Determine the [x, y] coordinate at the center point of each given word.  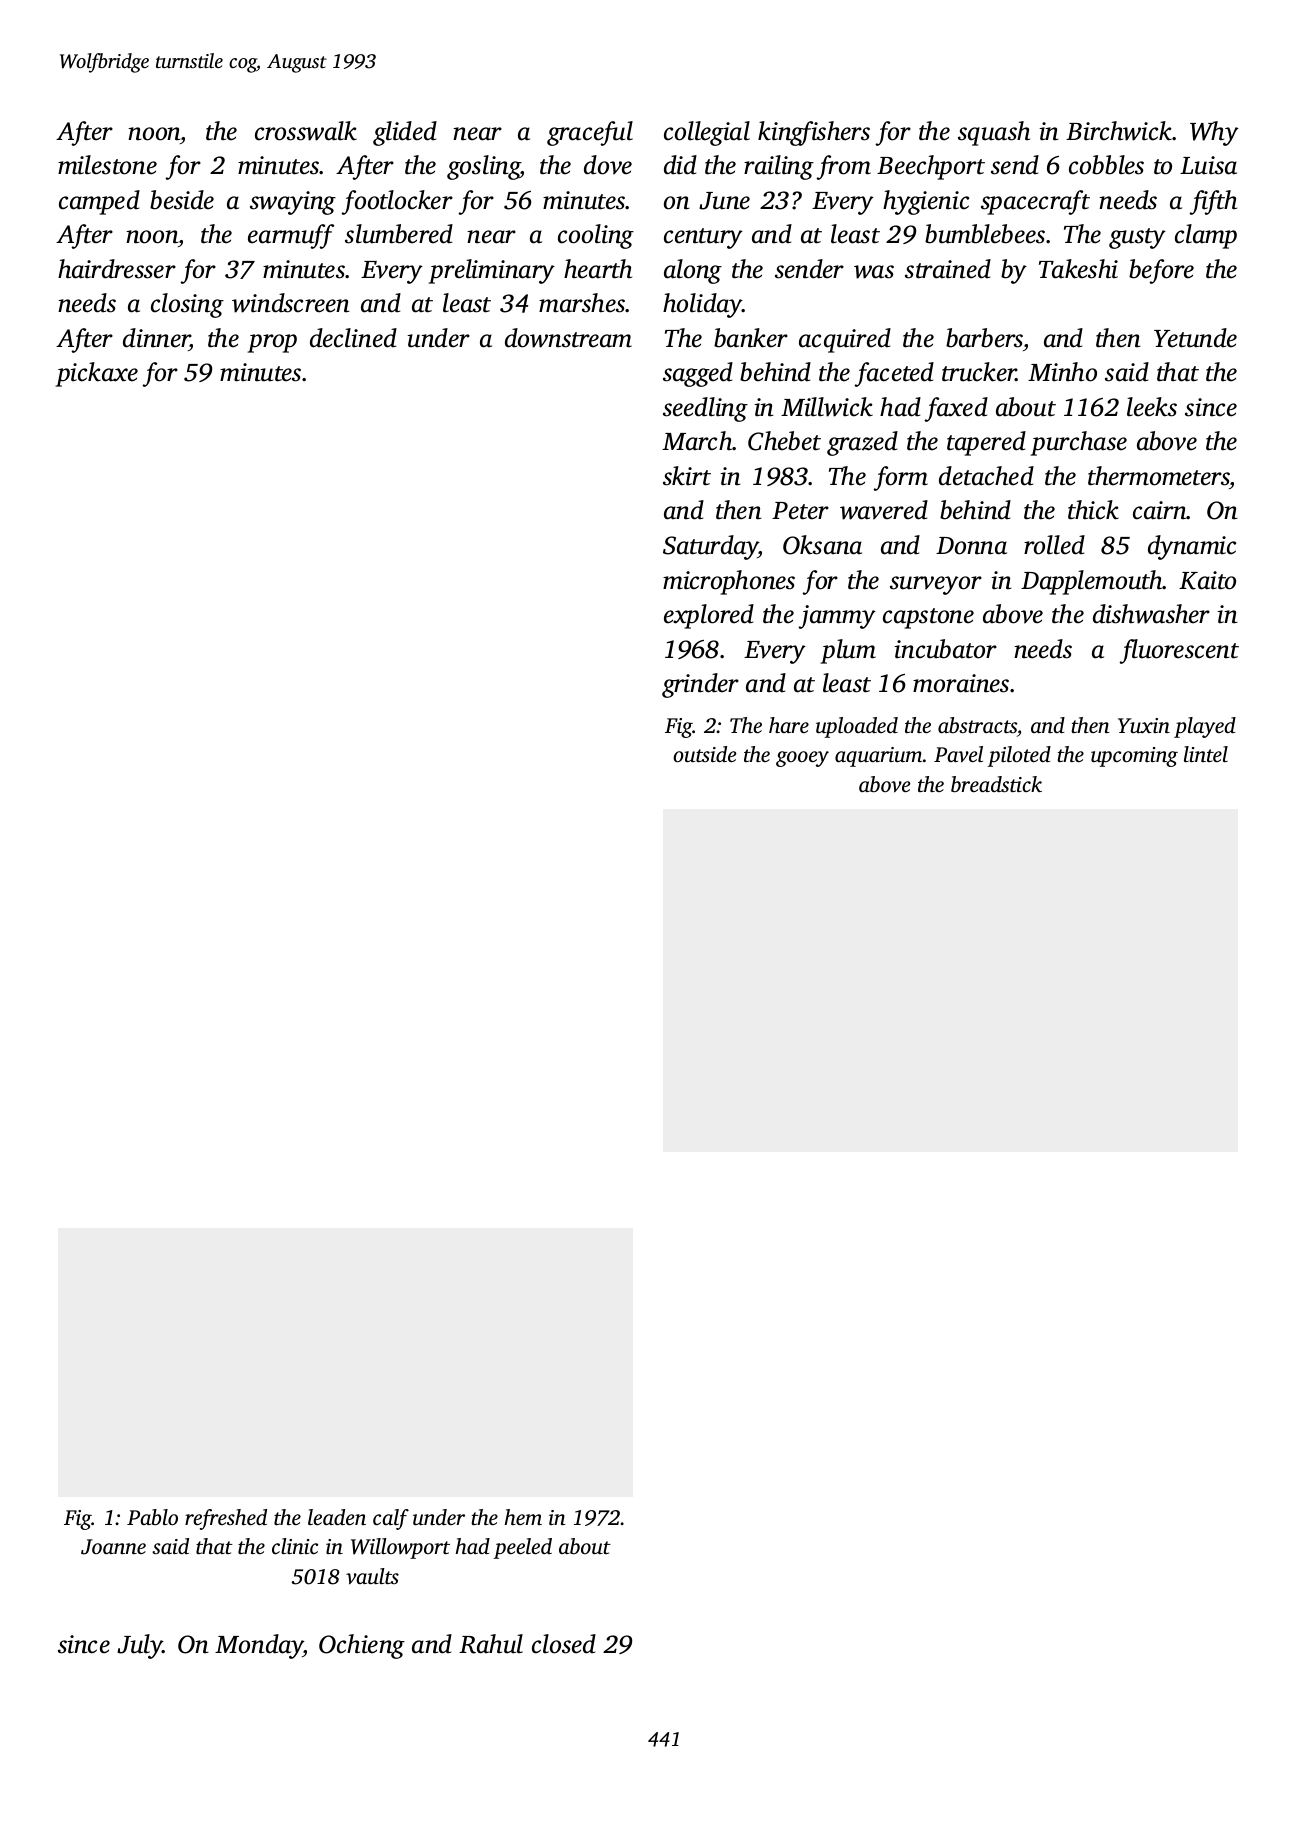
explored [709, 616]
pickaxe [96, 374]
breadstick [996, 784]
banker [751, 338]
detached [986, 476]
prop [272, 343]
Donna [971, 546]
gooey [802, 759]
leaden [337, 1517]
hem [523, 1517]
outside [705, 754]
